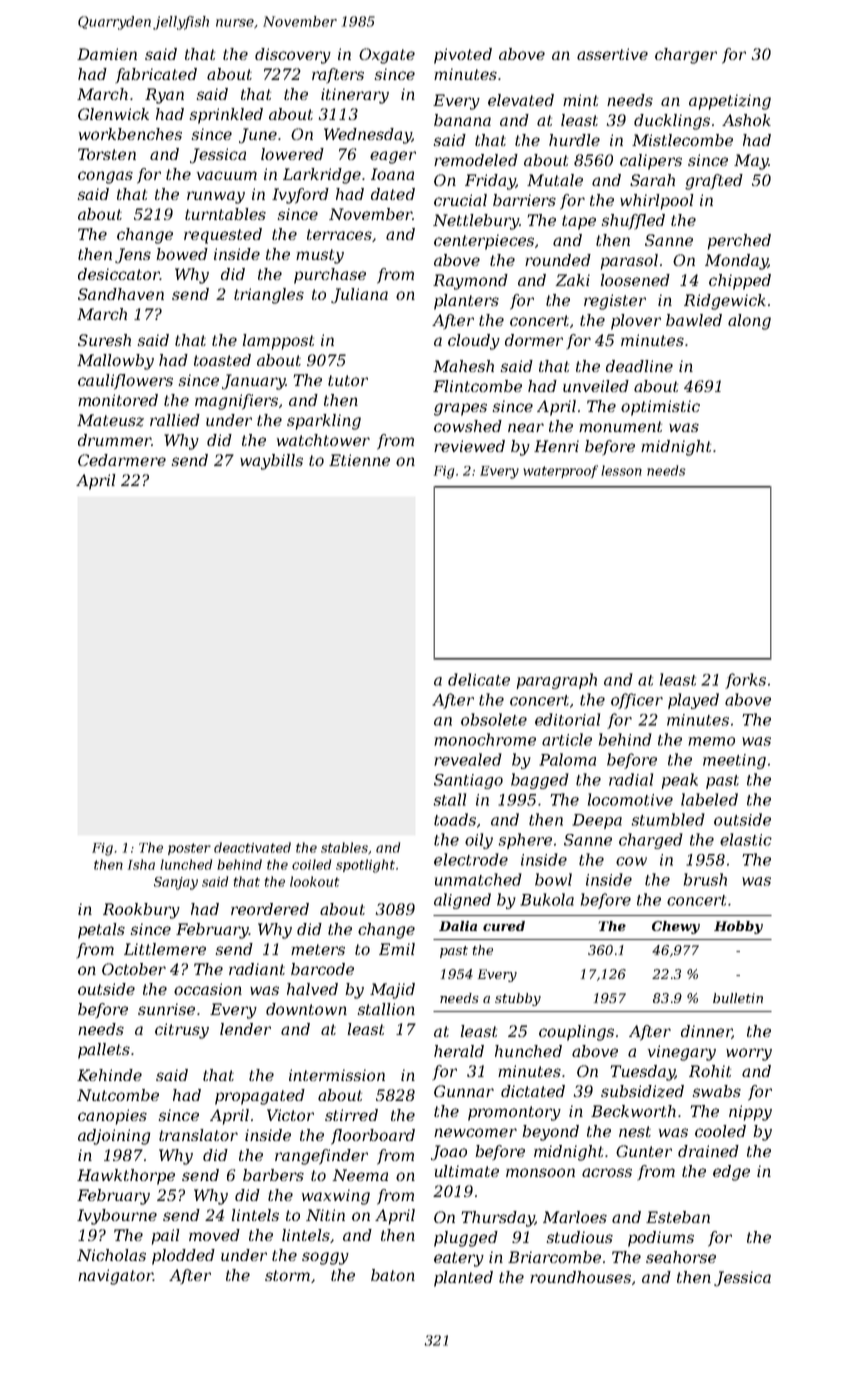  I want to click on Oxgate, so click(387, 56).
